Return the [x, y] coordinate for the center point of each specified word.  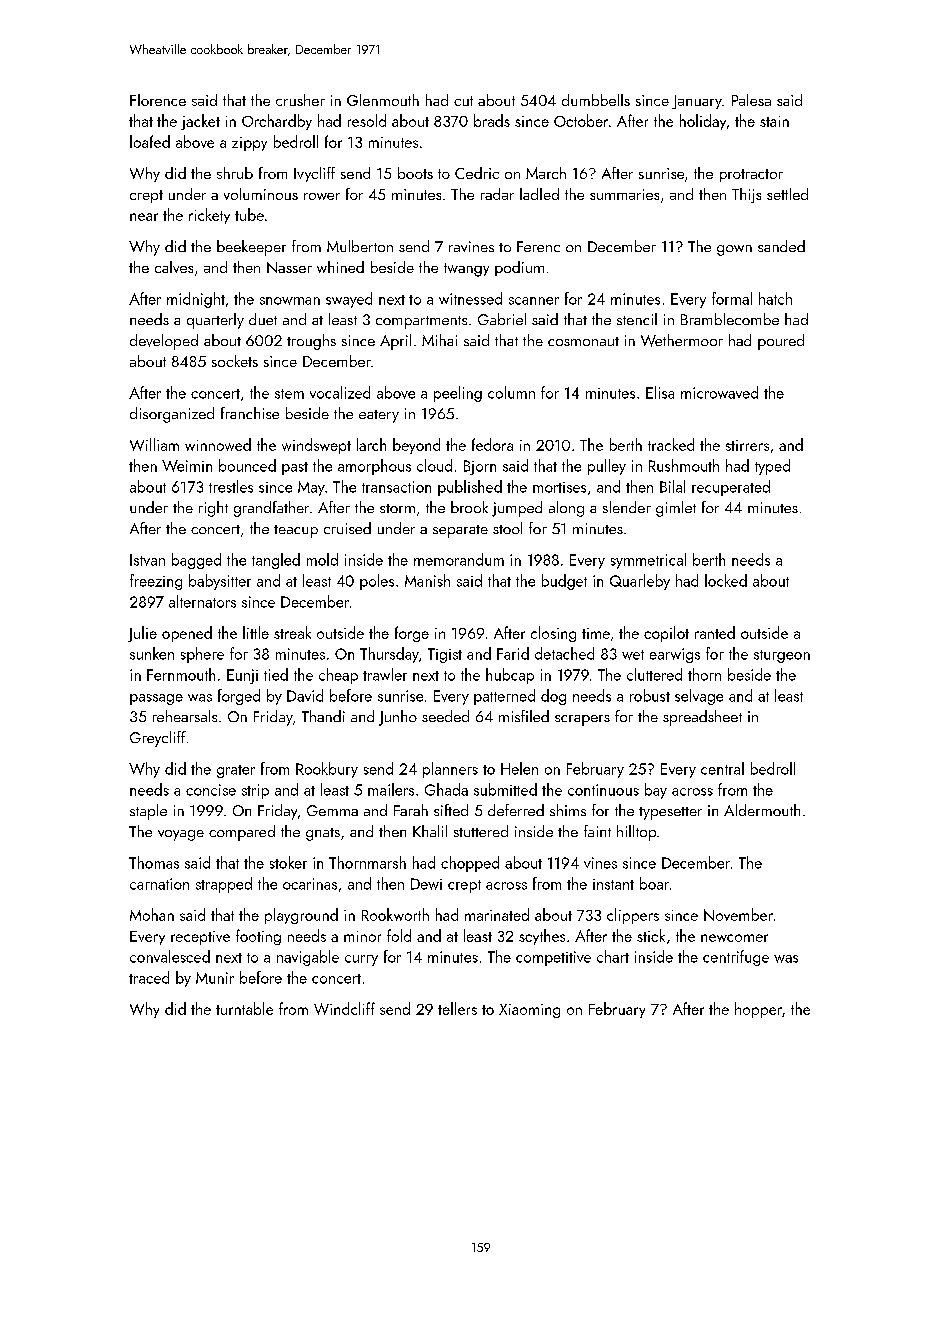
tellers [457, 1008]
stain [774, 121]
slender [627, 507]
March [546, 173]
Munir [215, 978]
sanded [781, 246]
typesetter [670, 813]
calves [174, 267]
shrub [235, 173]
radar [497, 194]
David [305, 695]
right [213, 509]
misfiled [524, 716]
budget [564, 582]
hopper [758, 1010]
